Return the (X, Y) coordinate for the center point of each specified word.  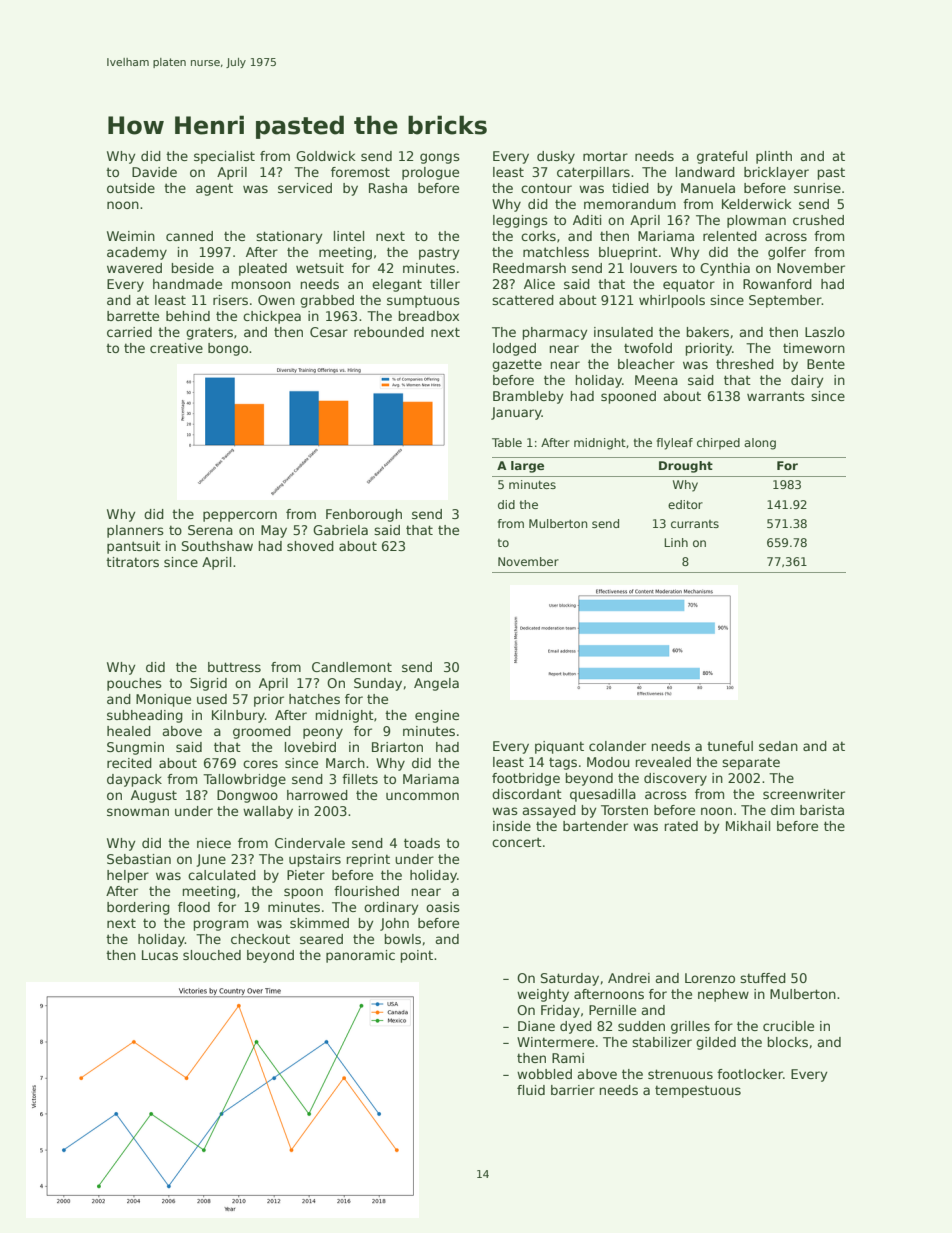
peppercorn (240, 516)
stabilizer (662, 1042)
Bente (826, 364)
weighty (543, 995)
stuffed (763, 978)
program (221, 925)
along (760, 444)
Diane (536, 1026)
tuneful (730, 746)
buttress (234, 667)
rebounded (389, 332)
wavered (134, 268)
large (527, 467)
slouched (212, 955)
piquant (559, 747)
